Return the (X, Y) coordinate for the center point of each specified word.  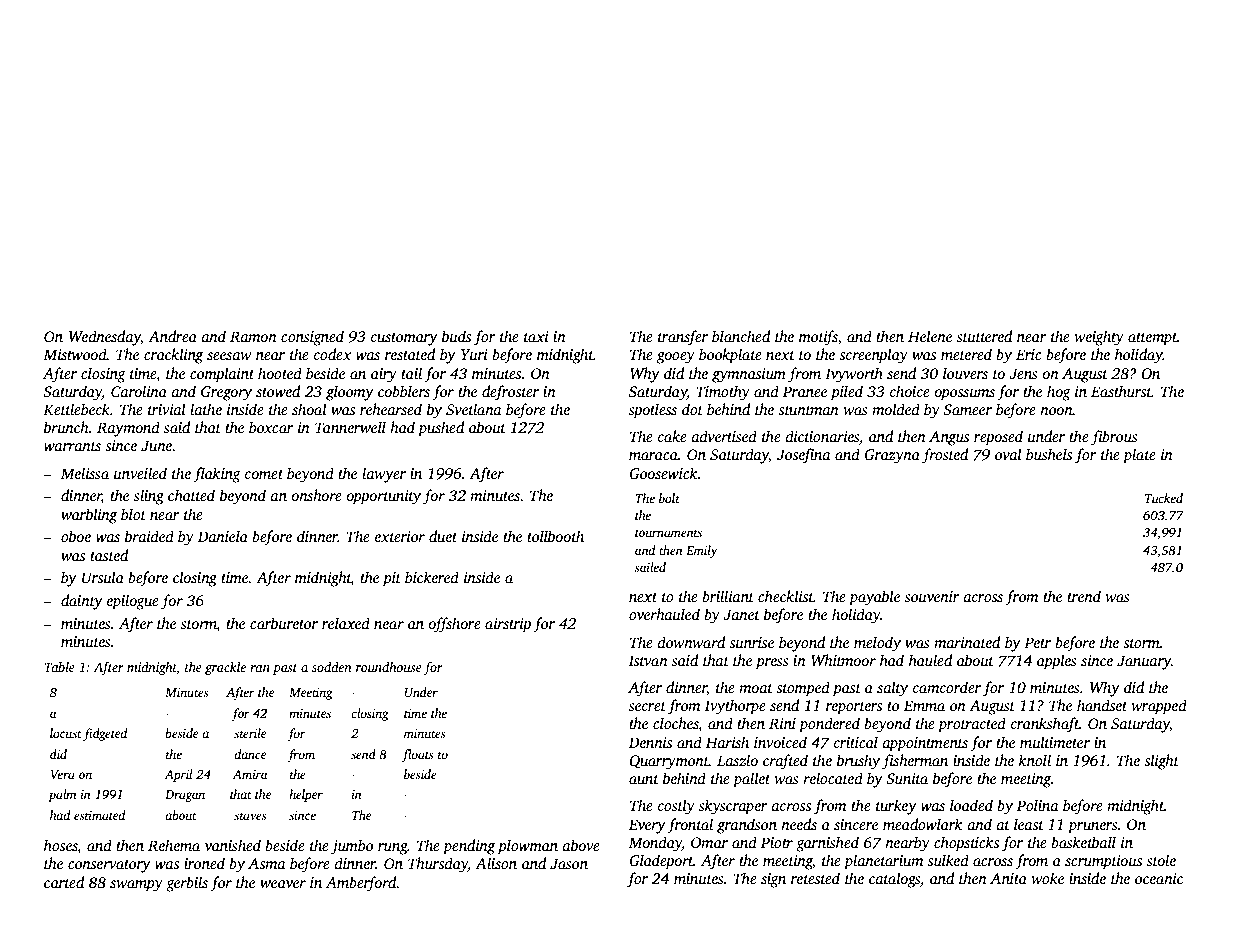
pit (392, 579)
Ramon (253, 336)
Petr (1037, 642)
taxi (536, 336)
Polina (1038, 805)
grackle (225, 668)
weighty (1099, 338)
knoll (1035, 760)
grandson (747, 826)
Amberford (361, 884)
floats (417, 755)
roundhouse (389, 667)
